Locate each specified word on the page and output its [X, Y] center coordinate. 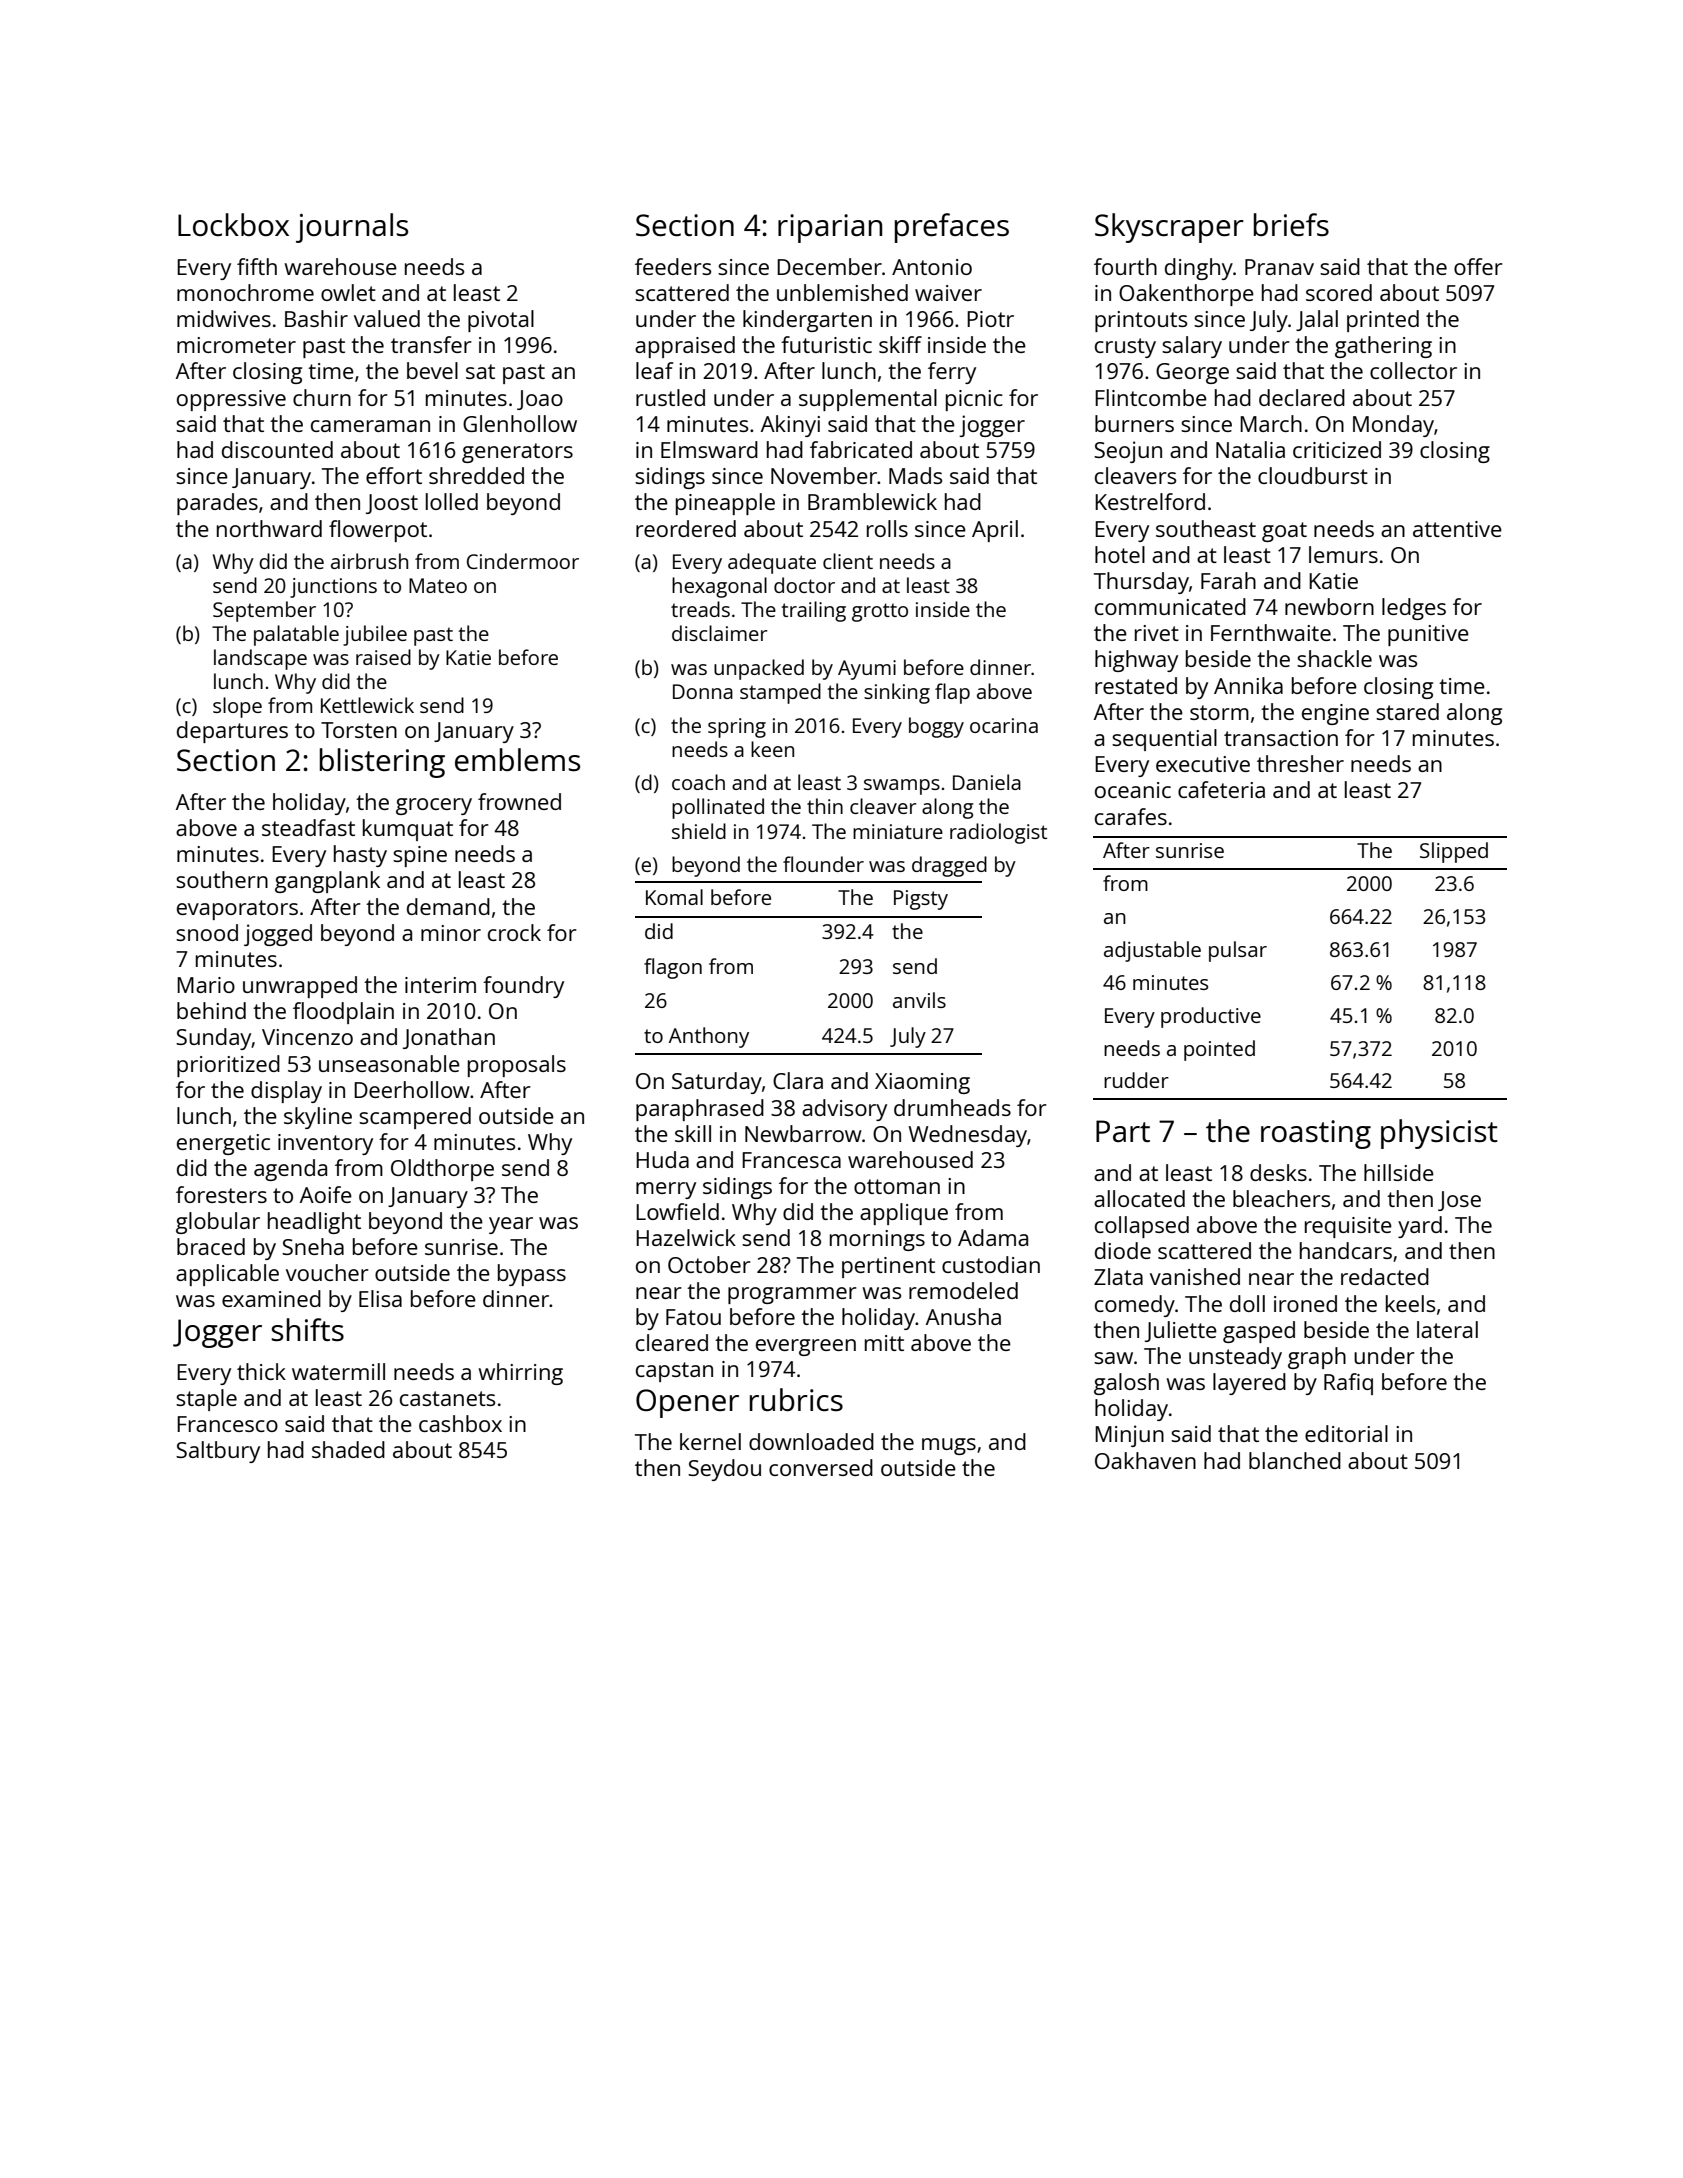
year [511, 1225]
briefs [1291, 225]
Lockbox [233, 224]
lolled [452, 501]
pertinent [888, 1267]
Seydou [724, 1470]
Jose [1459, 1201]
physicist [1439, 1134]
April [995, 531]
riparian [830, 228]
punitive [1428, 635]
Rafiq [1348, 1384]
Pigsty [921, 900]
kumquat [408, 830]
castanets [447, 1398]
